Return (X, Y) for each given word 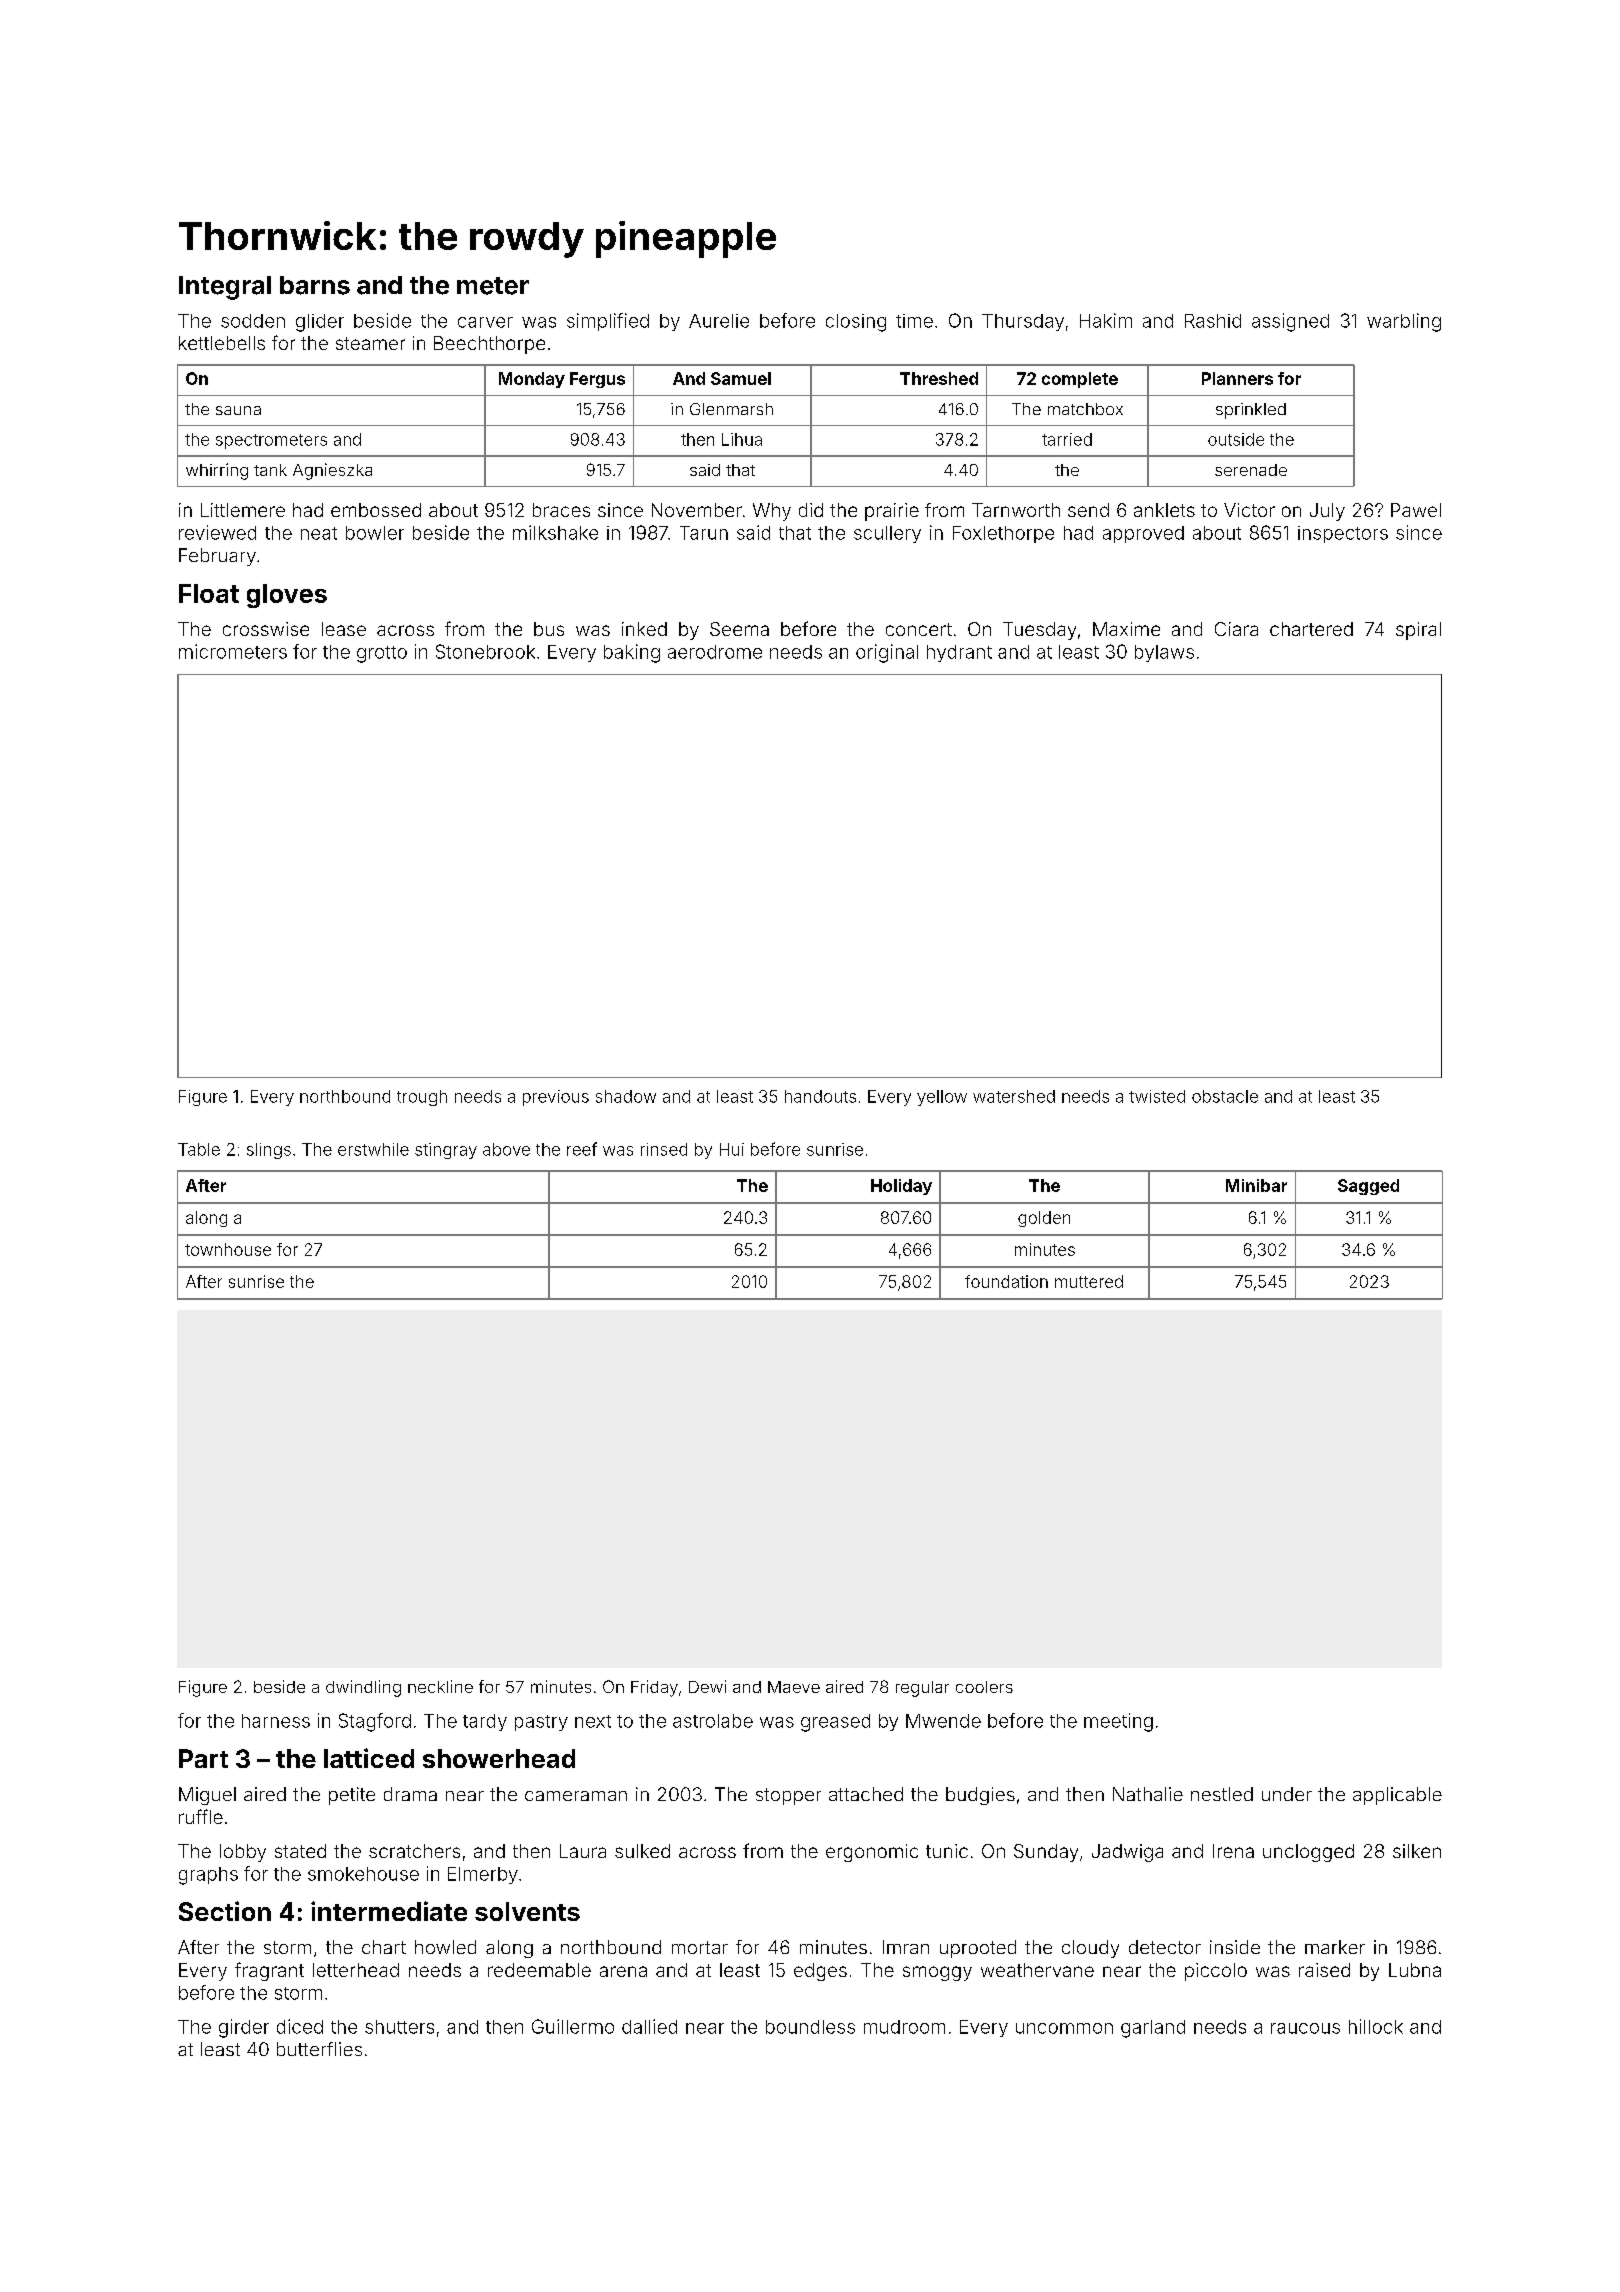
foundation (1006, 1281)
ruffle (201, 1816)
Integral (225, 288)
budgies (980, 1796)
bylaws (1164, 653)
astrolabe (713, 1721)
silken (1417, 1851)
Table (199, 1149)
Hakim (1106, 320)
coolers (984, 1687)
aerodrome (715, 652)
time (914, 321)
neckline (440, 1686)
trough (422, 1098)
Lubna (1415, 1970)
